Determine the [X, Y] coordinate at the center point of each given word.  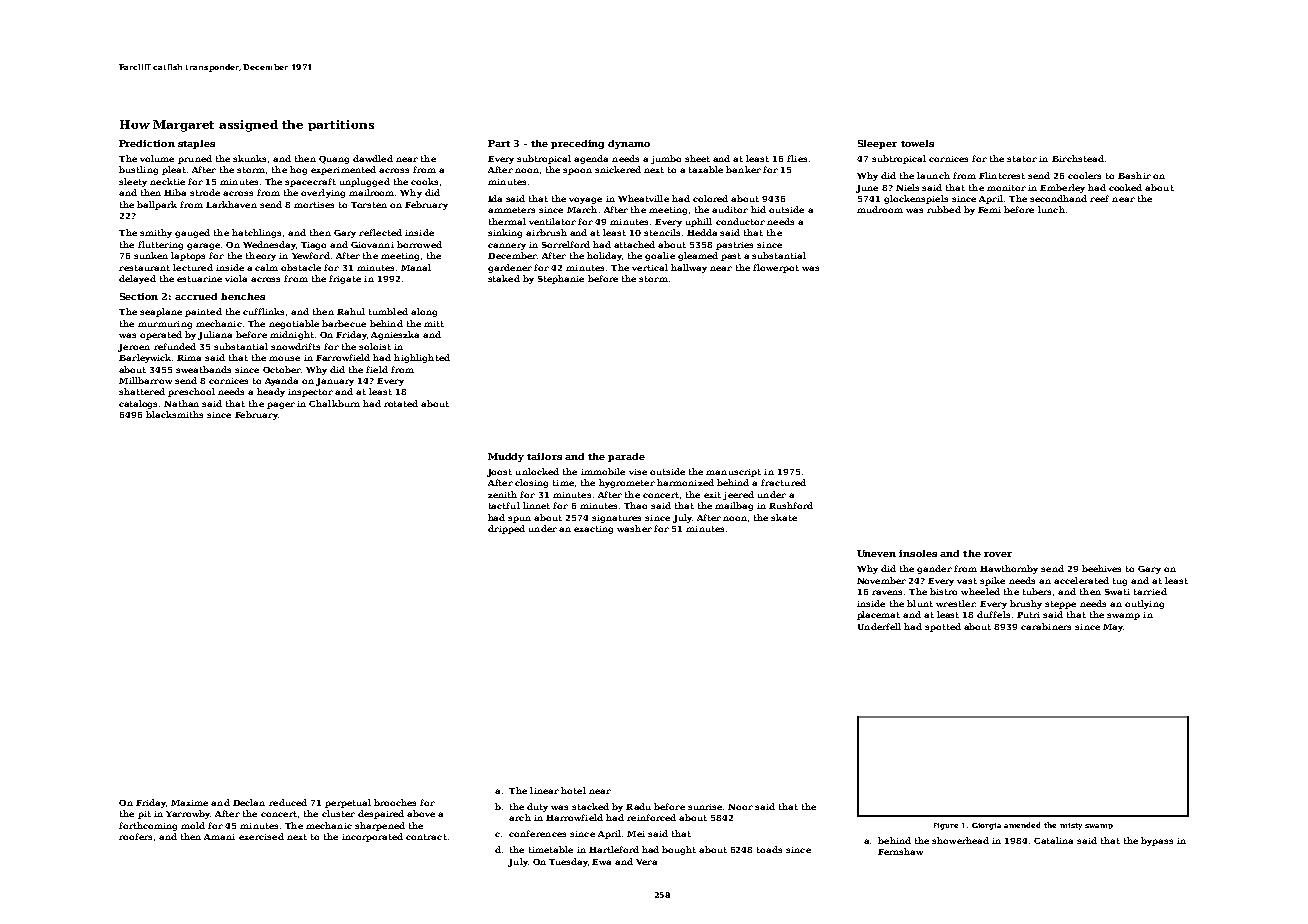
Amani [219, 837]
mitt [434, 324]
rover [998, 554]
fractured [783, 482]
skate [784, 517]
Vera [646, 862]
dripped [506, 529]
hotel [573, 790]
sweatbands [203, 369]
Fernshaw [900, 851]
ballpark [157, 205]
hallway [689, 268]
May [1113, 628]
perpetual [348, 803]
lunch [1051, 209]
